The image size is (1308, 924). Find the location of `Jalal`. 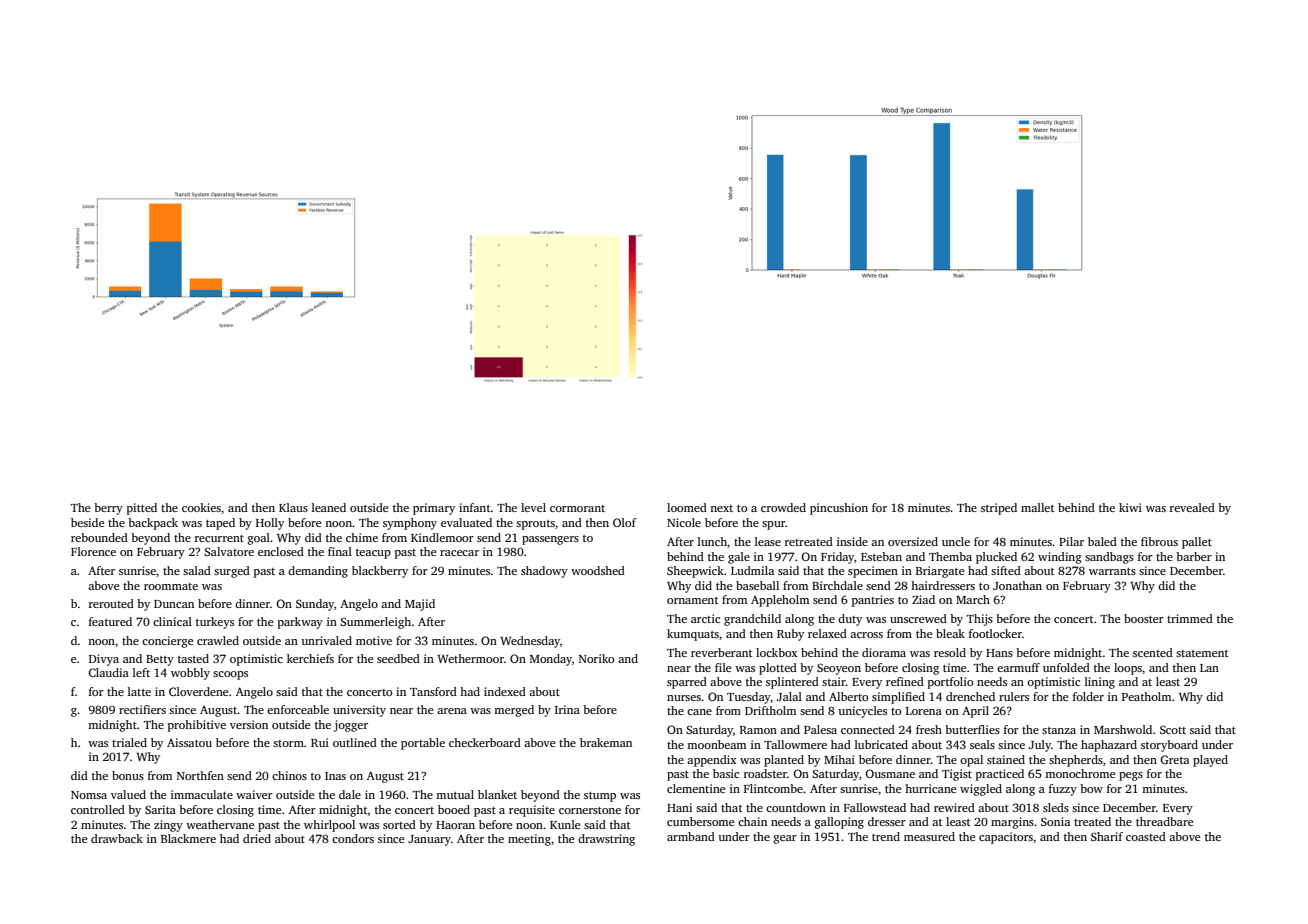

Jalal is located at coordinates (789, 696).
